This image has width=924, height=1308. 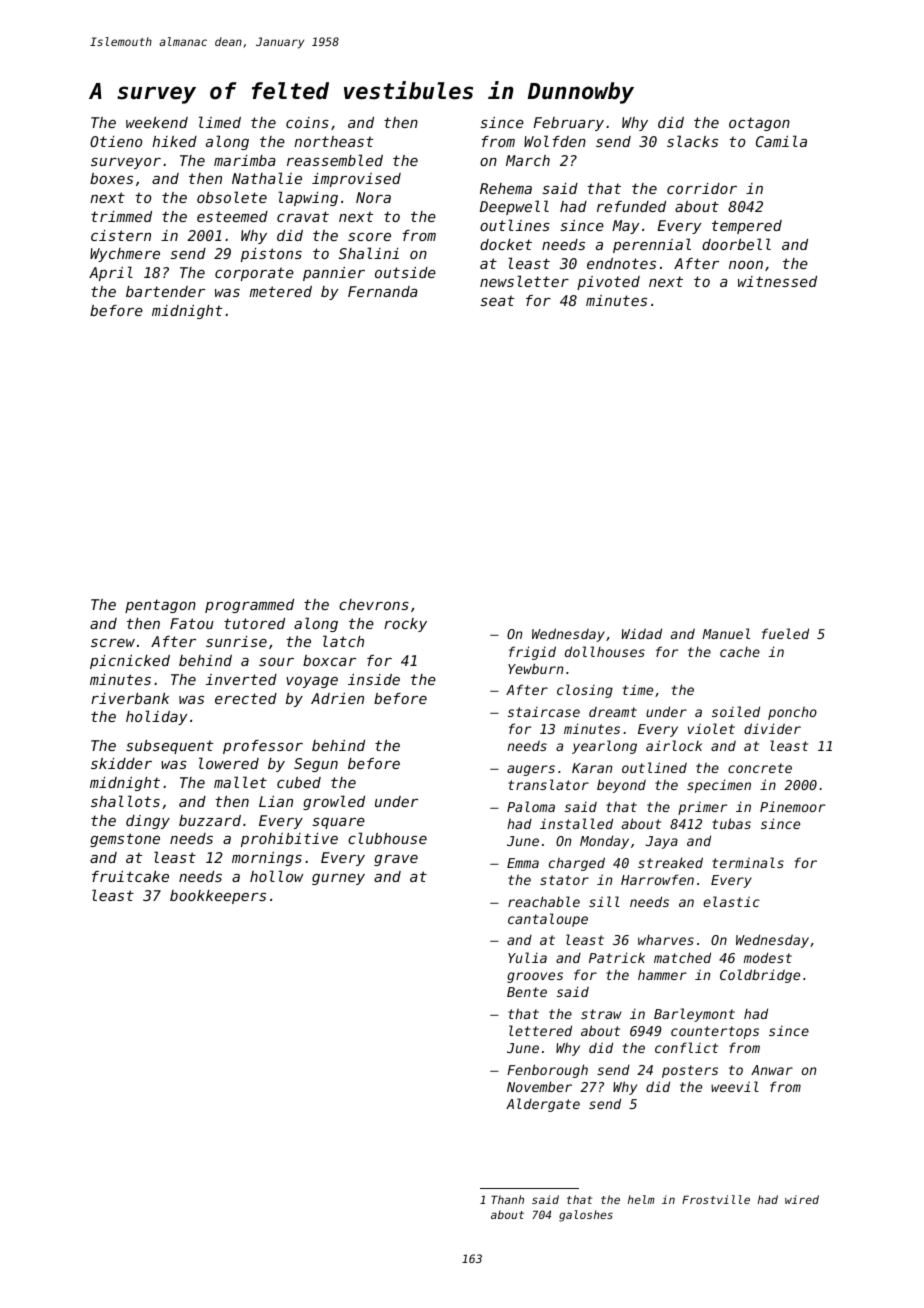 I want to click on chevrons, so click(x=374, y=604).
